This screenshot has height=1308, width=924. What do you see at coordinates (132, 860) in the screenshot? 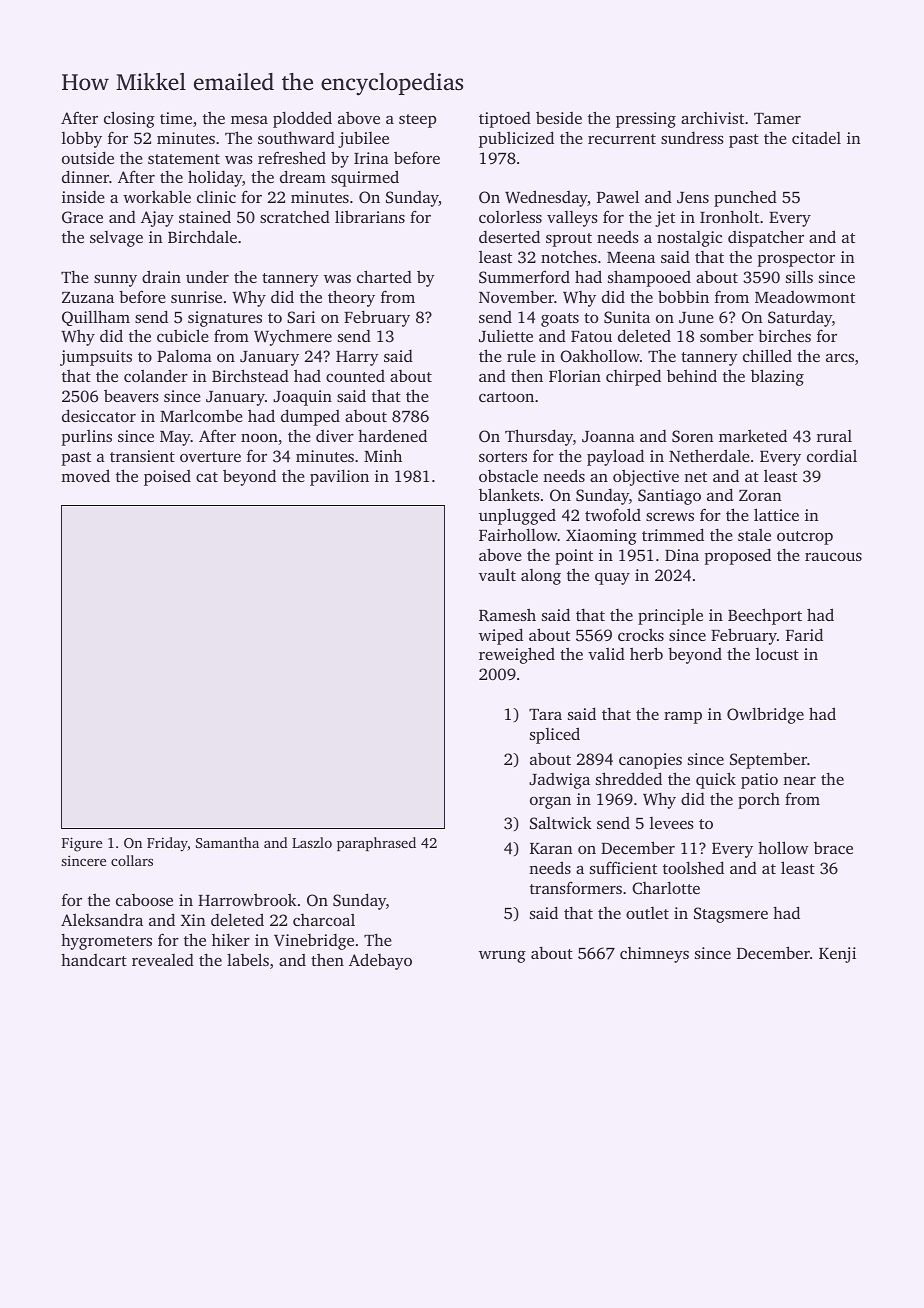
I see `collars` at bounding box center [132, 860].
